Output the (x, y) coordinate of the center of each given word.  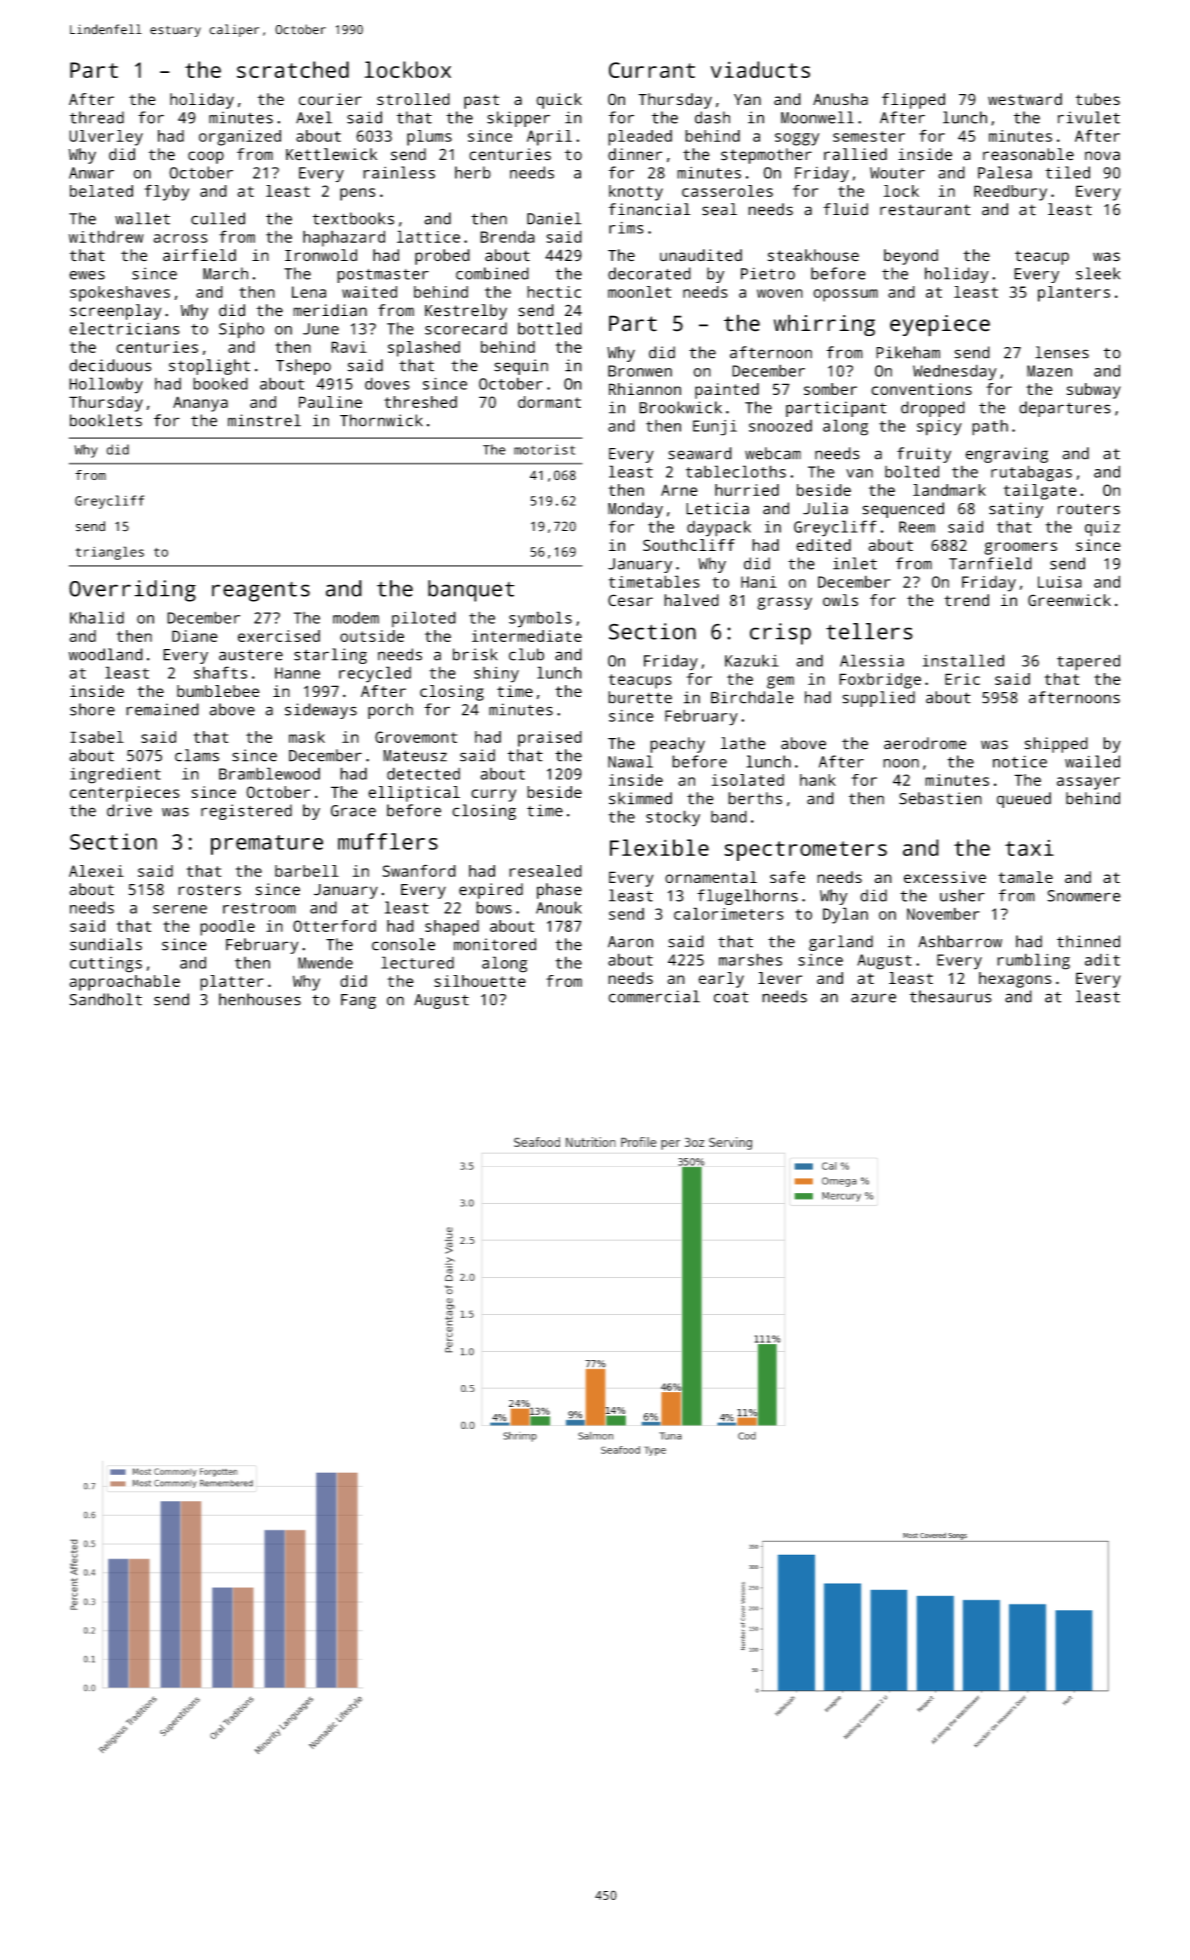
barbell (307, 871)
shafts (220, 672)
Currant (652, 70)
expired (491, 891)
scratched (293, 69)
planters (1074, 294)
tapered (1088, 662)
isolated (748, 780)
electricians (124, 328)
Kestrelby (466, 312)
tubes (1098, 99)
